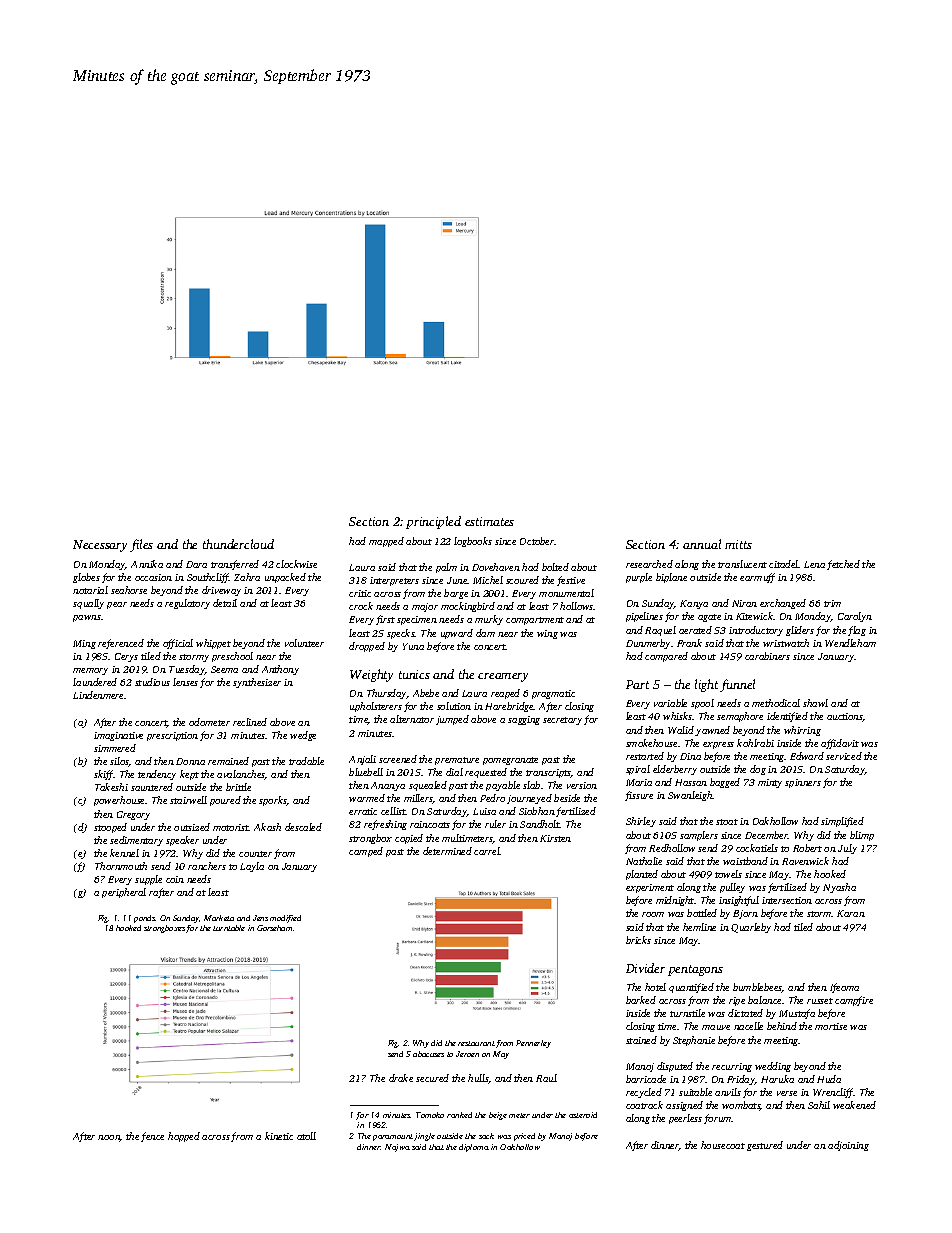  I want to click on beside, so click(567, 798).
